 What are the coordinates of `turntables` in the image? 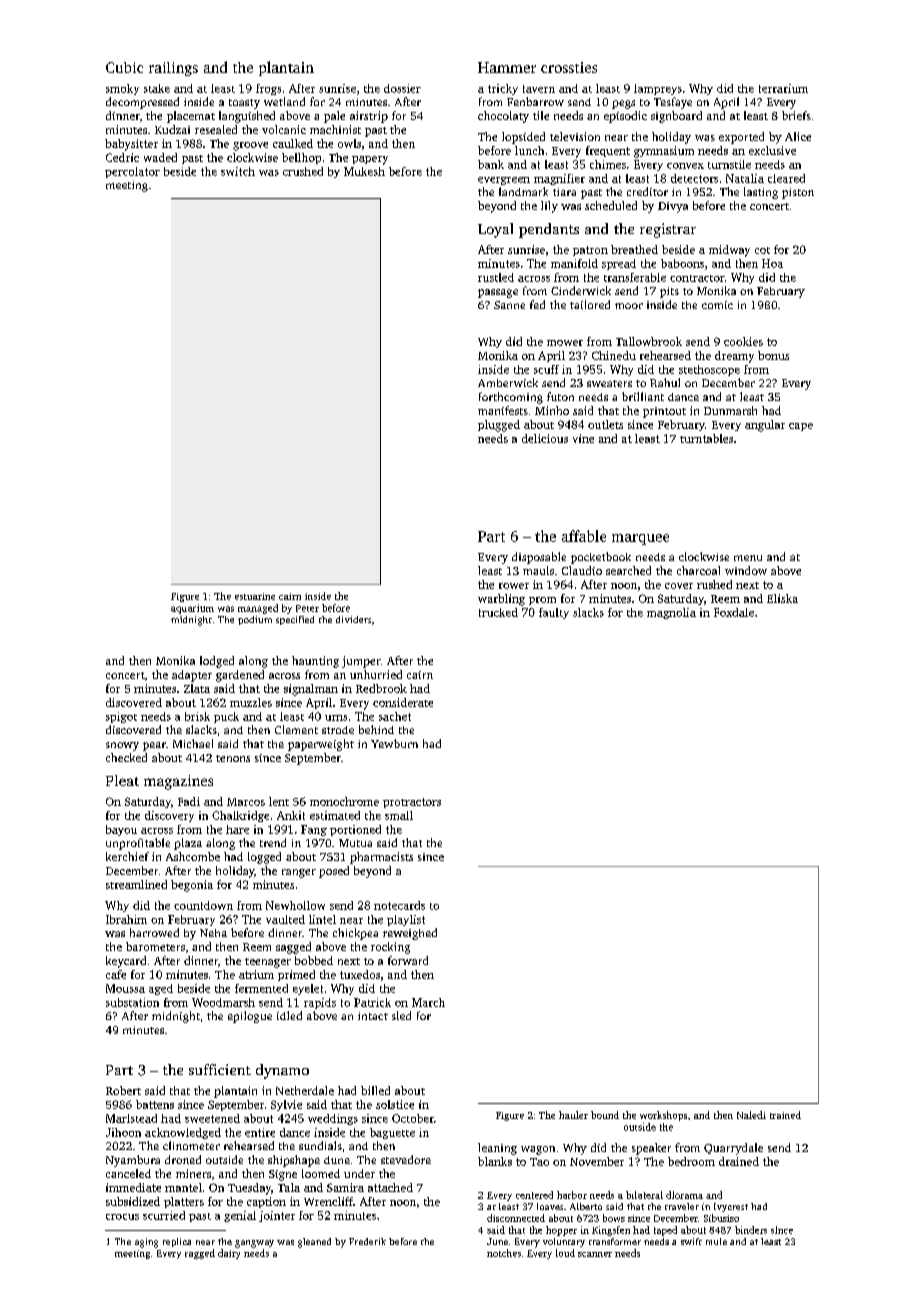 It's located at (706, 438).
